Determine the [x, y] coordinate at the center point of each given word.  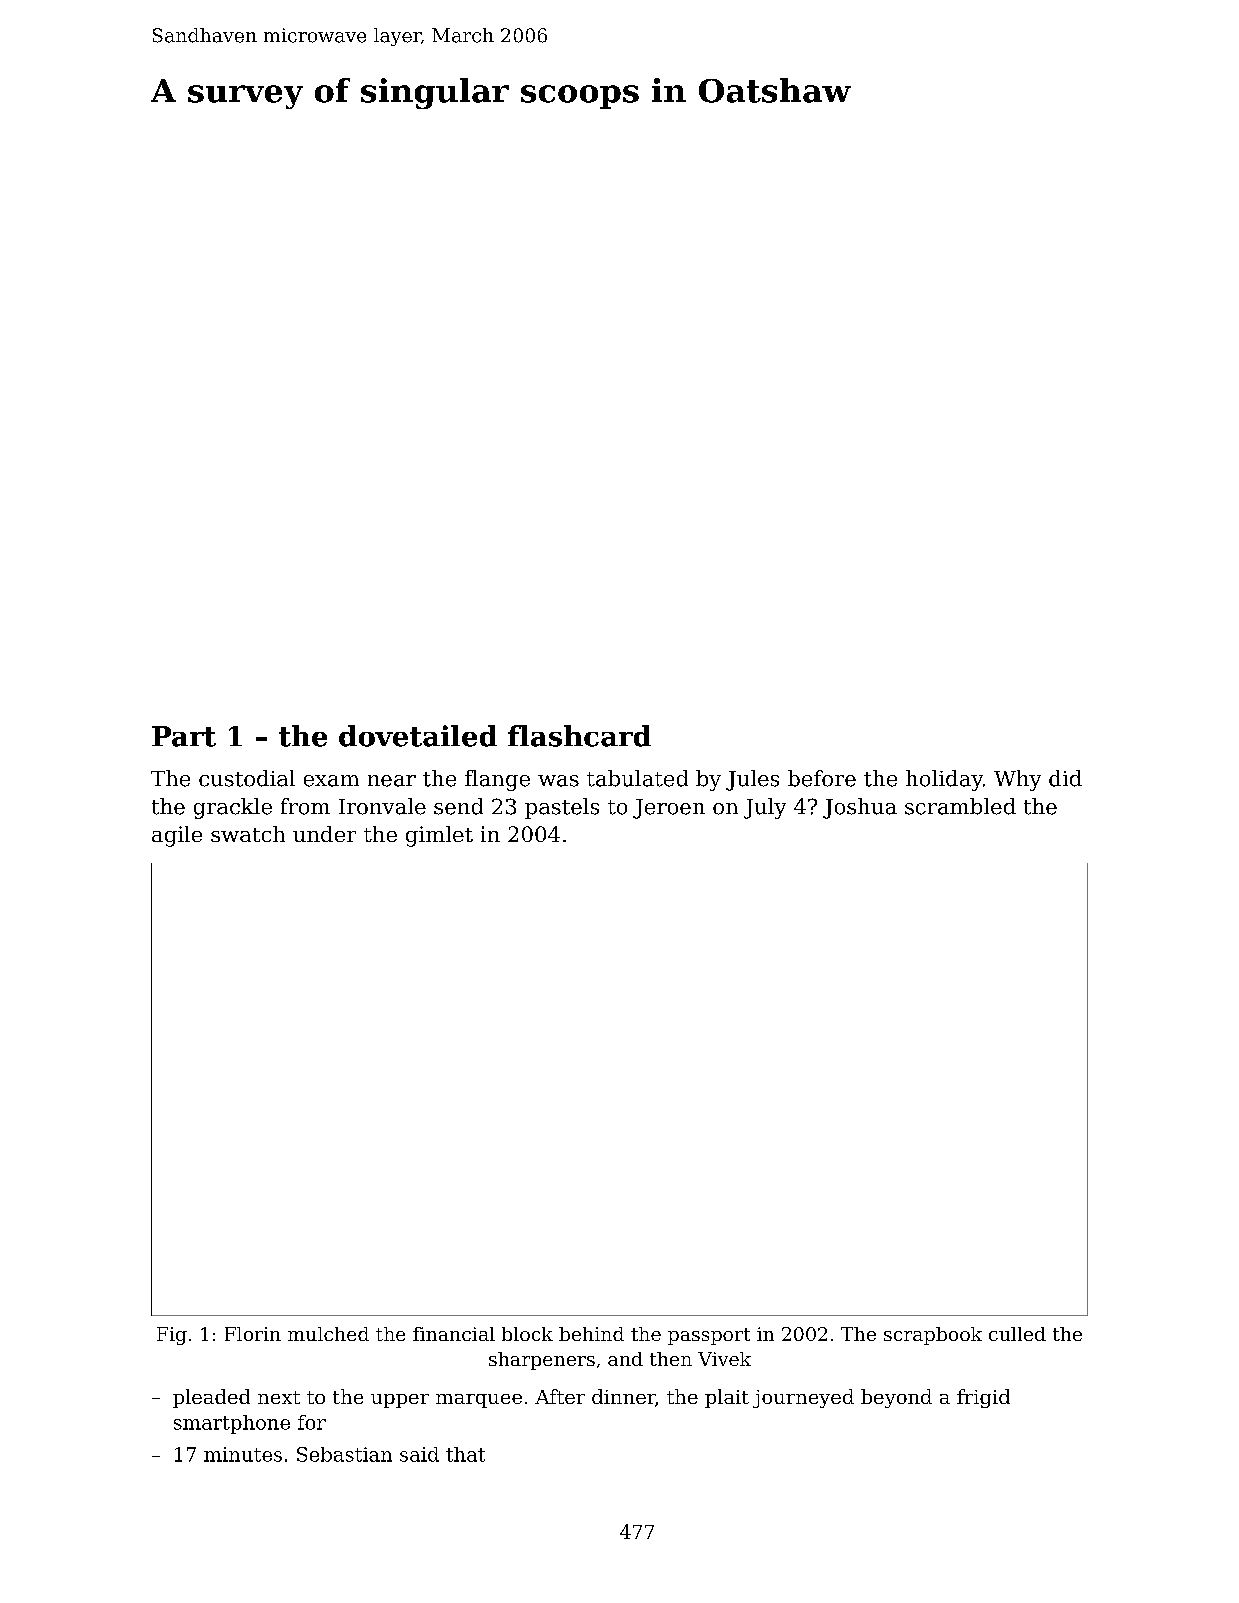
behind [591, 1334]
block [527, 1334]
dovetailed [418, 736]
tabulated [637, 778]
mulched [328, 1334]
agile [177, 836]
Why [1017, 780]
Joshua [860, 808]
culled [1017, 1334]
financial [454, 1334]
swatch [248, 834]
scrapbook [933, 1336]
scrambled [960, 806]
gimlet [439, 836]
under [324, 834]
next [279, 1397]
